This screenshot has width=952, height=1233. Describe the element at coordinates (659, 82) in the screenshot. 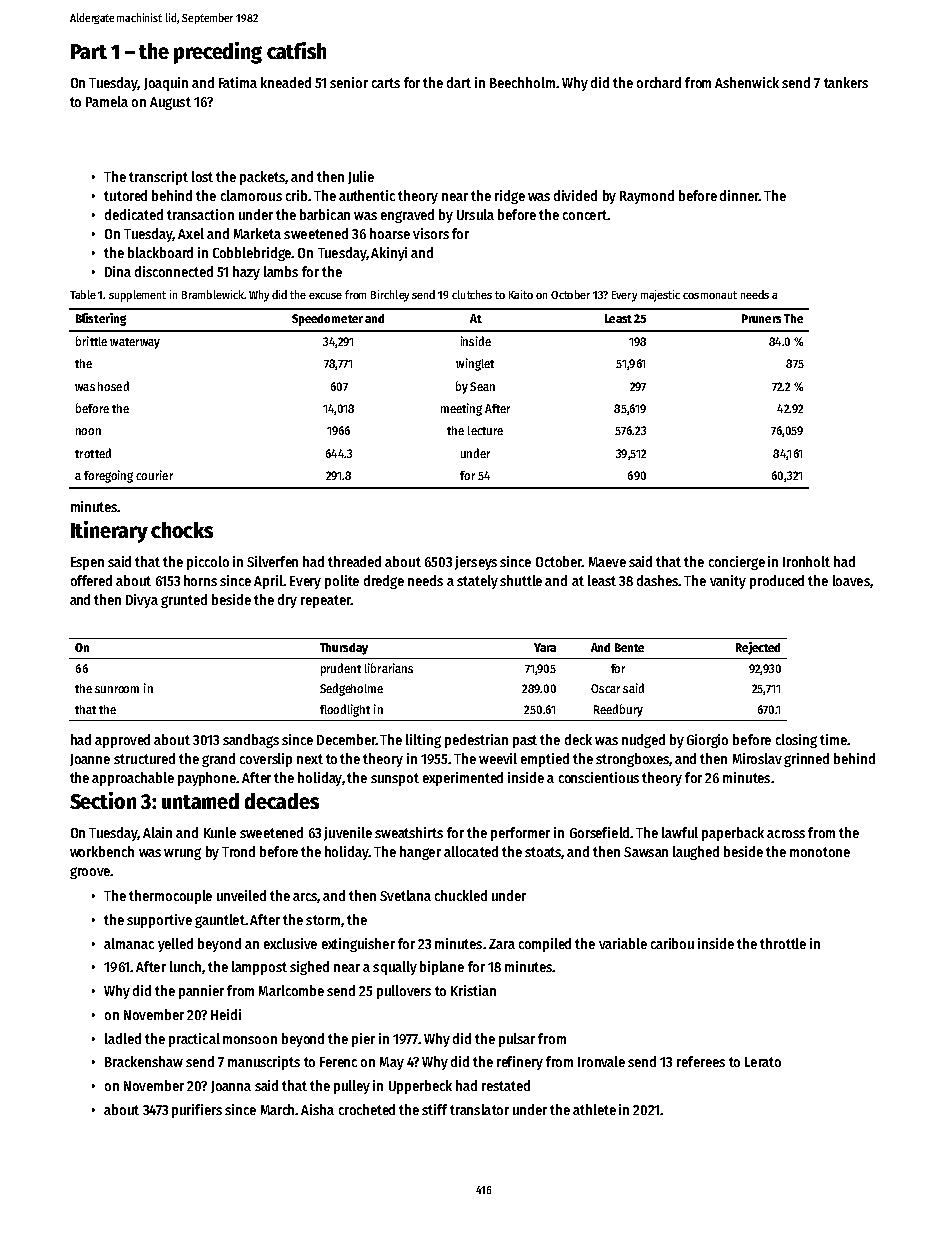

I see `orchard` at that location.
